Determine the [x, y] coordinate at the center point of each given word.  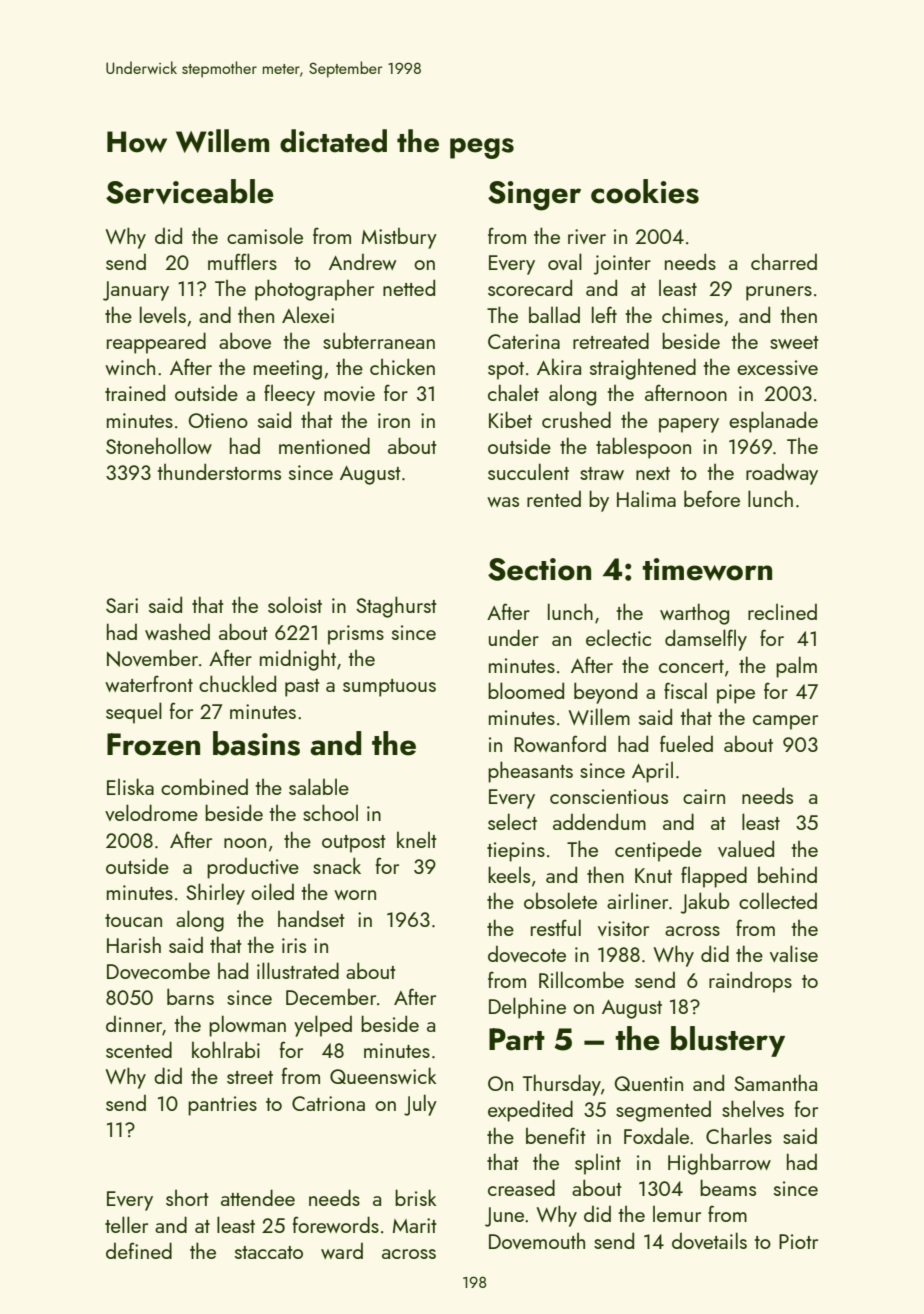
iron [394, 420]
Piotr [798, 1241]
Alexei [308, 314]
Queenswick [383, 1075]
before [712, 498]
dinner [134, 1024]
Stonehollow [159, 445]
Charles [739, 1135]
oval [565, 261]
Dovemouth [537, 1241]
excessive [777, 367]
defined [139, 1250]
